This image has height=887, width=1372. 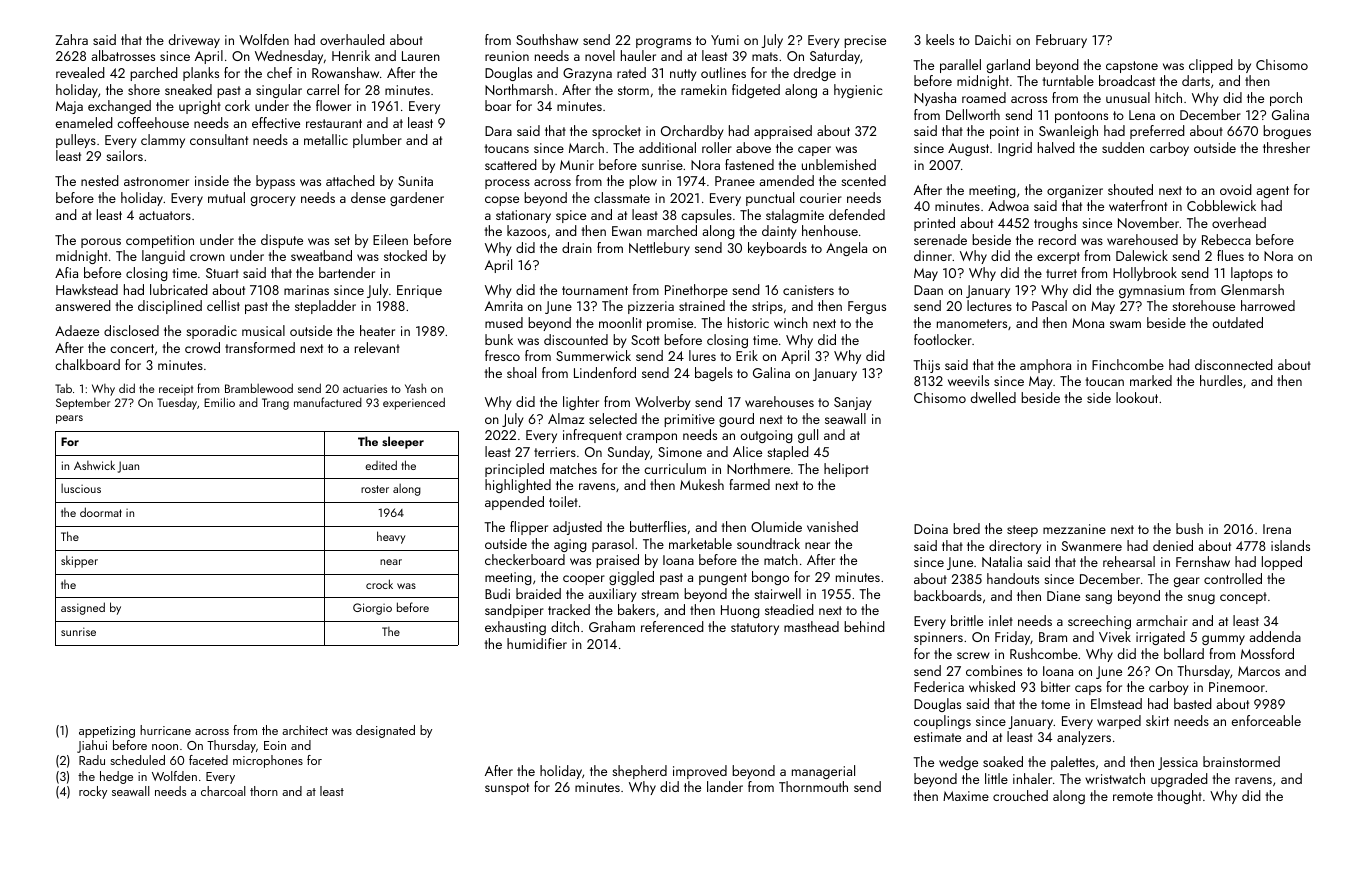 I want to click on soundtrack, so click(x=768, y=543).
